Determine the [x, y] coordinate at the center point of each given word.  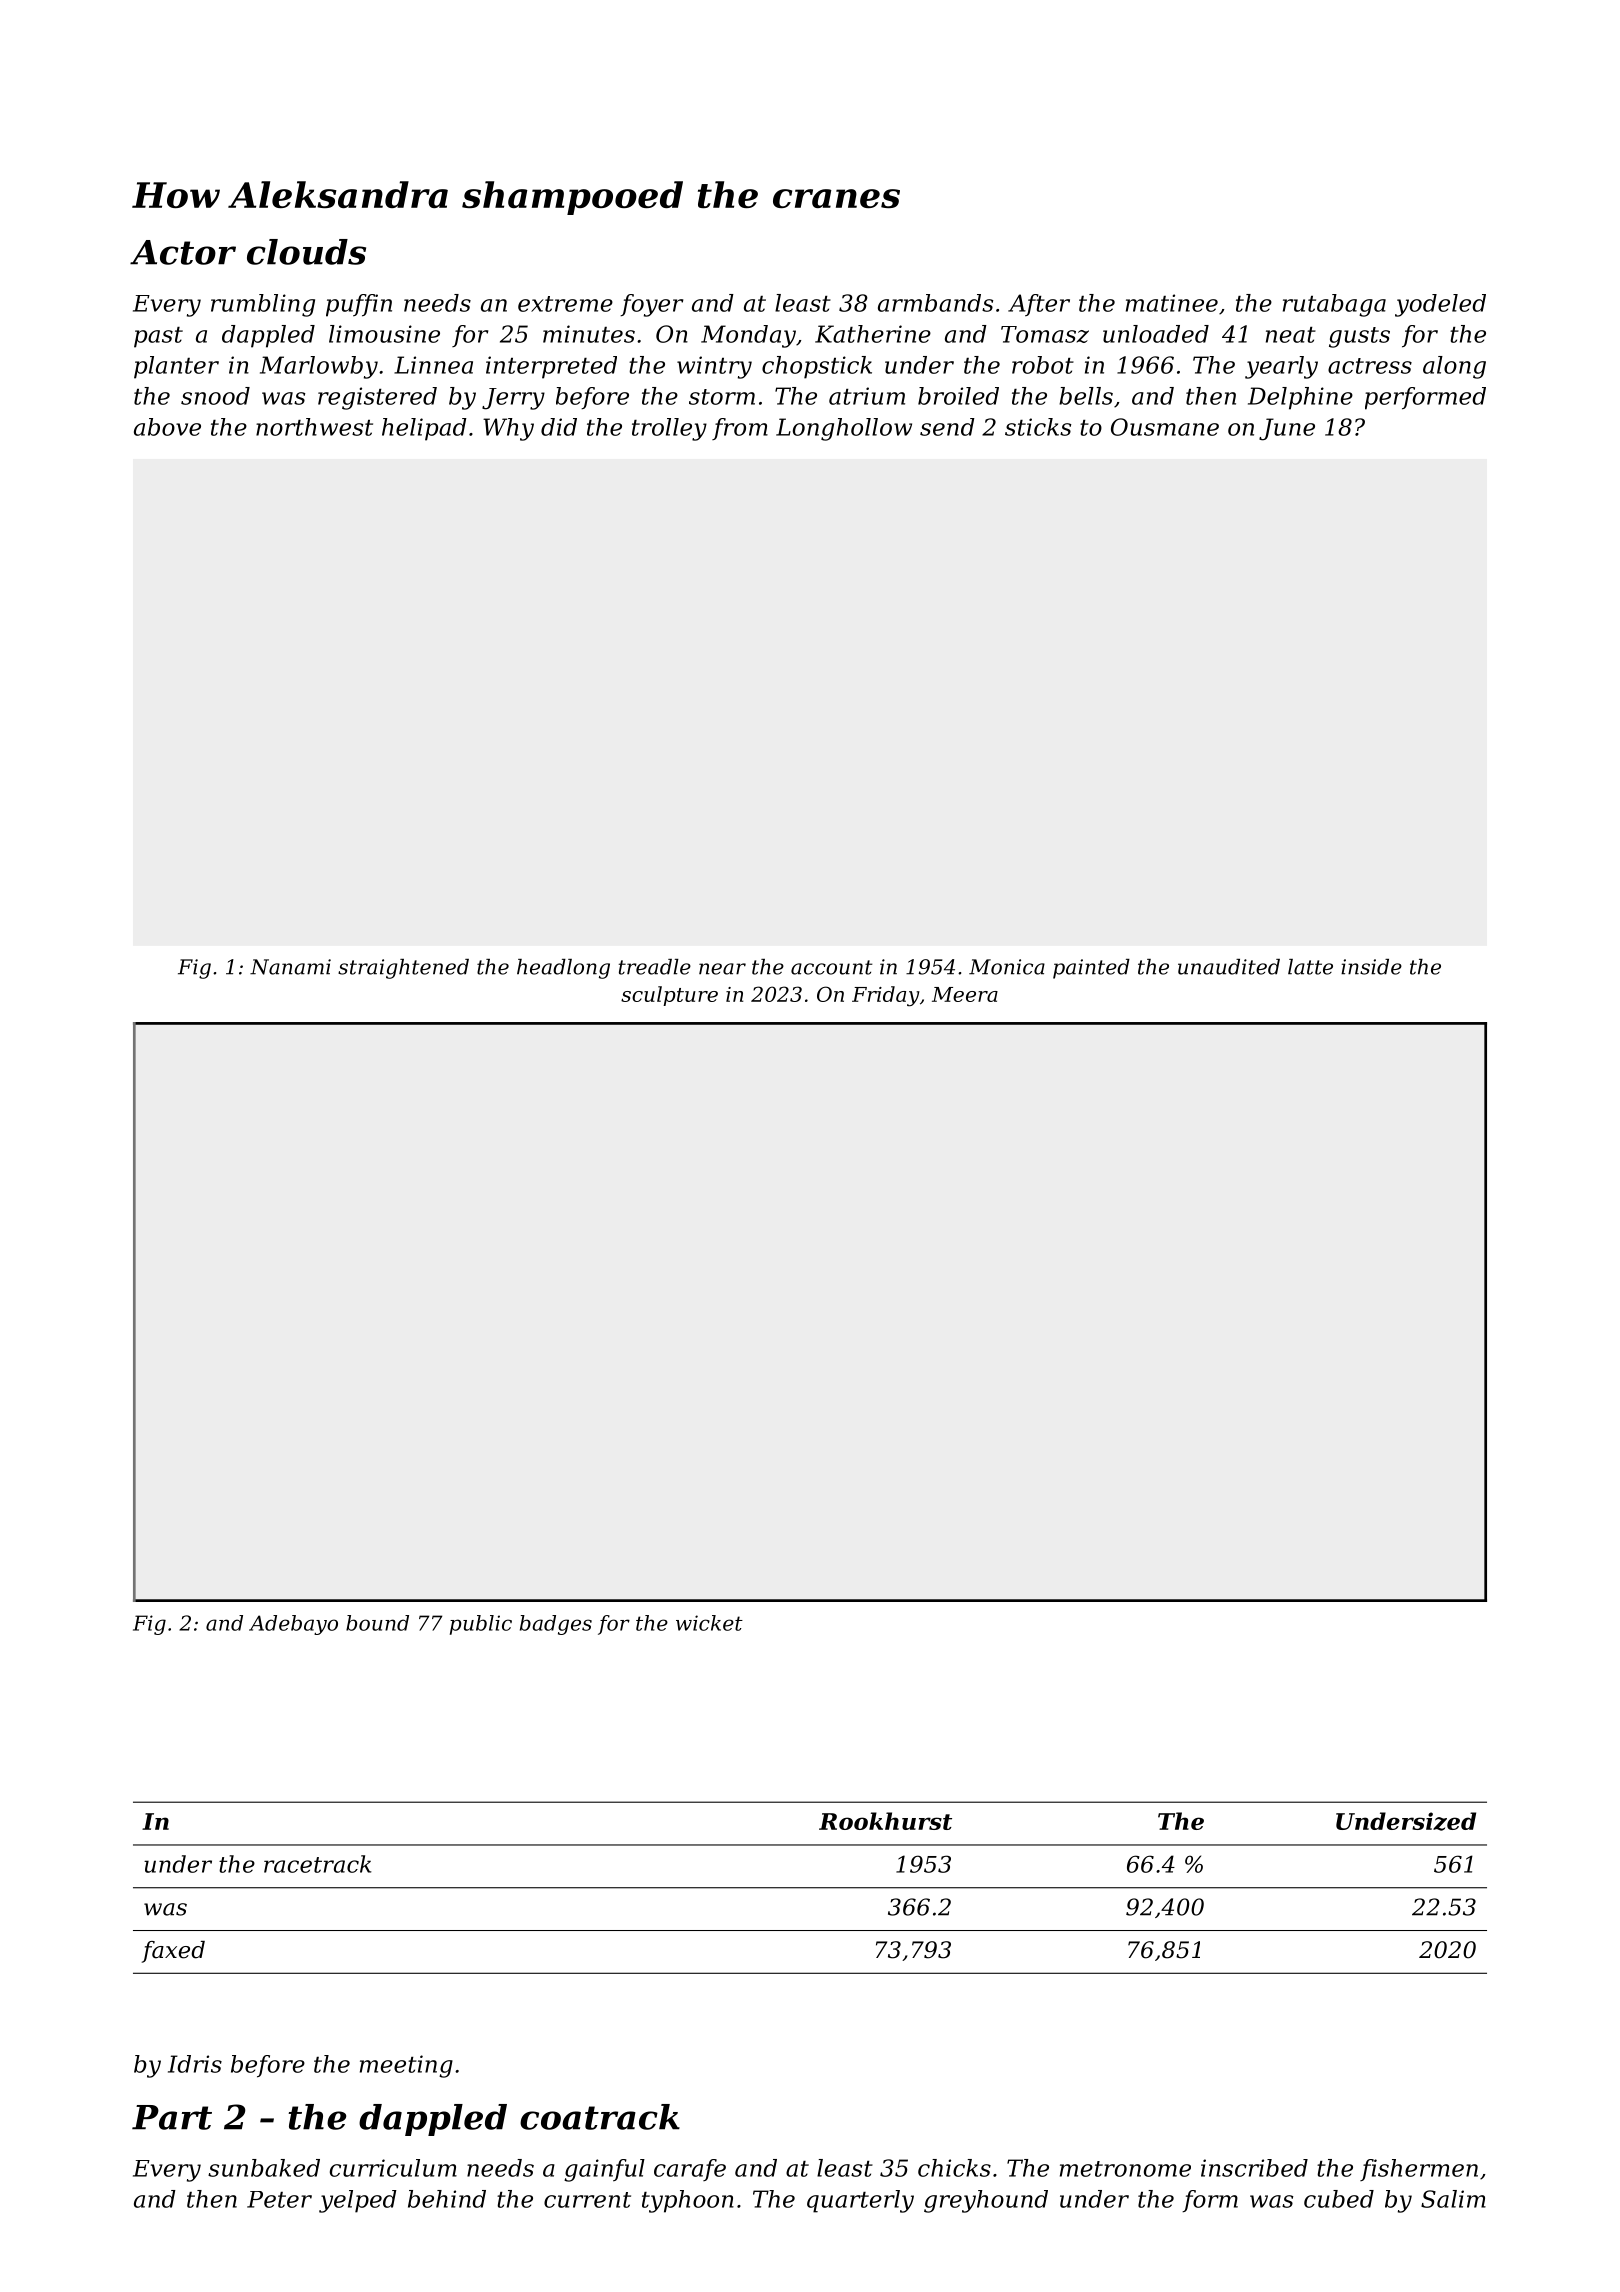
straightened [403, 969]
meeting [406, 2066]
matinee [1172, 303]
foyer [651, 305]
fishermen [1419, 2170]
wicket [709, 1623]
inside [1371, 967]
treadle [655, 967]
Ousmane [1165, 427]
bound [377, 1623]
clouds [306, 252]
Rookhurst [885, 1821]
